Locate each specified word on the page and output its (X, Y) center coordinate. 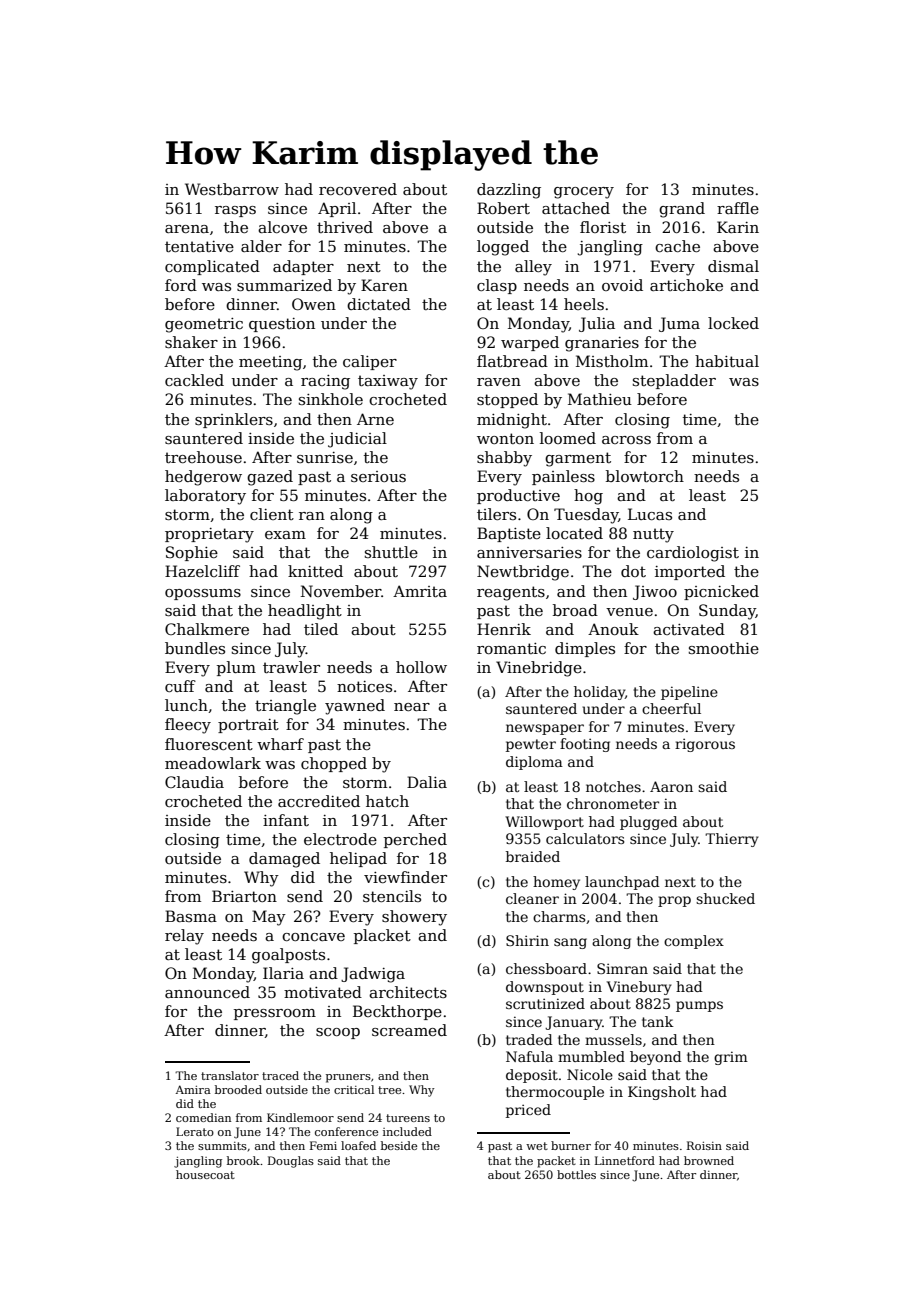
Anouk (613, 629)
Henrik (504, 629)
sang (570, 943)
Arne (375, 419)
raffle (738, 208)
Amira (193, 1089)
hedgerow (203, 478)
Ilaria (283, 973)
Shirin (527, 940)
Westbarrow (232, 189)
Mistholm (612, 361)
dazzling (509, 191)
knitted (315, 571)
